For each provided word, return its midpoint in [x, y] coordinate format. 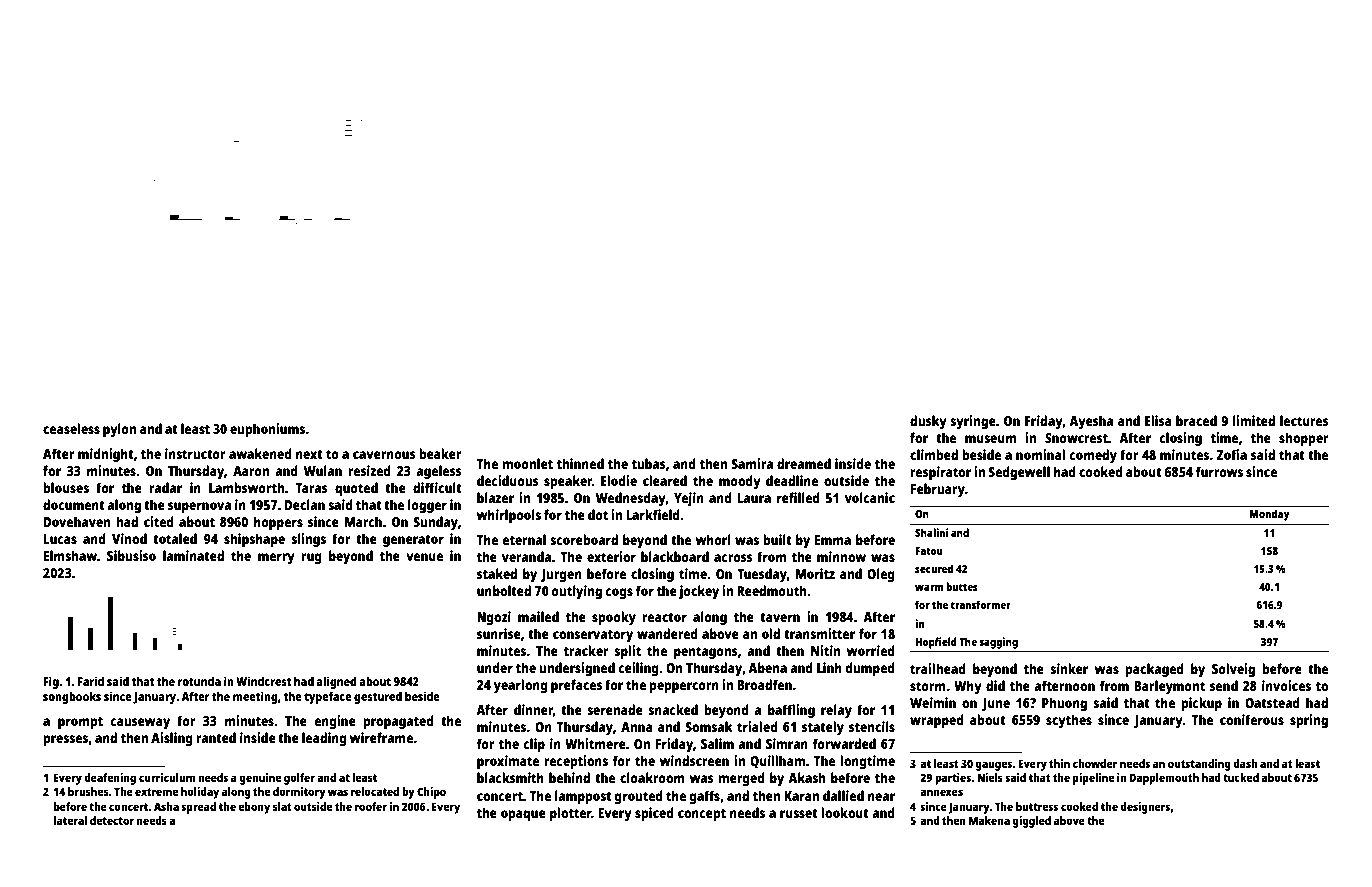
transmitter [819, 633]
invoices [1286, 685]
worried [871, 650]
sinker [1069, 668]
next [309, 454]
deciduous [508, 480]
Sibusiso [131, 555]
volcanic [870, 497]
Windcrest [263, 681]
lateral [70, 820]
